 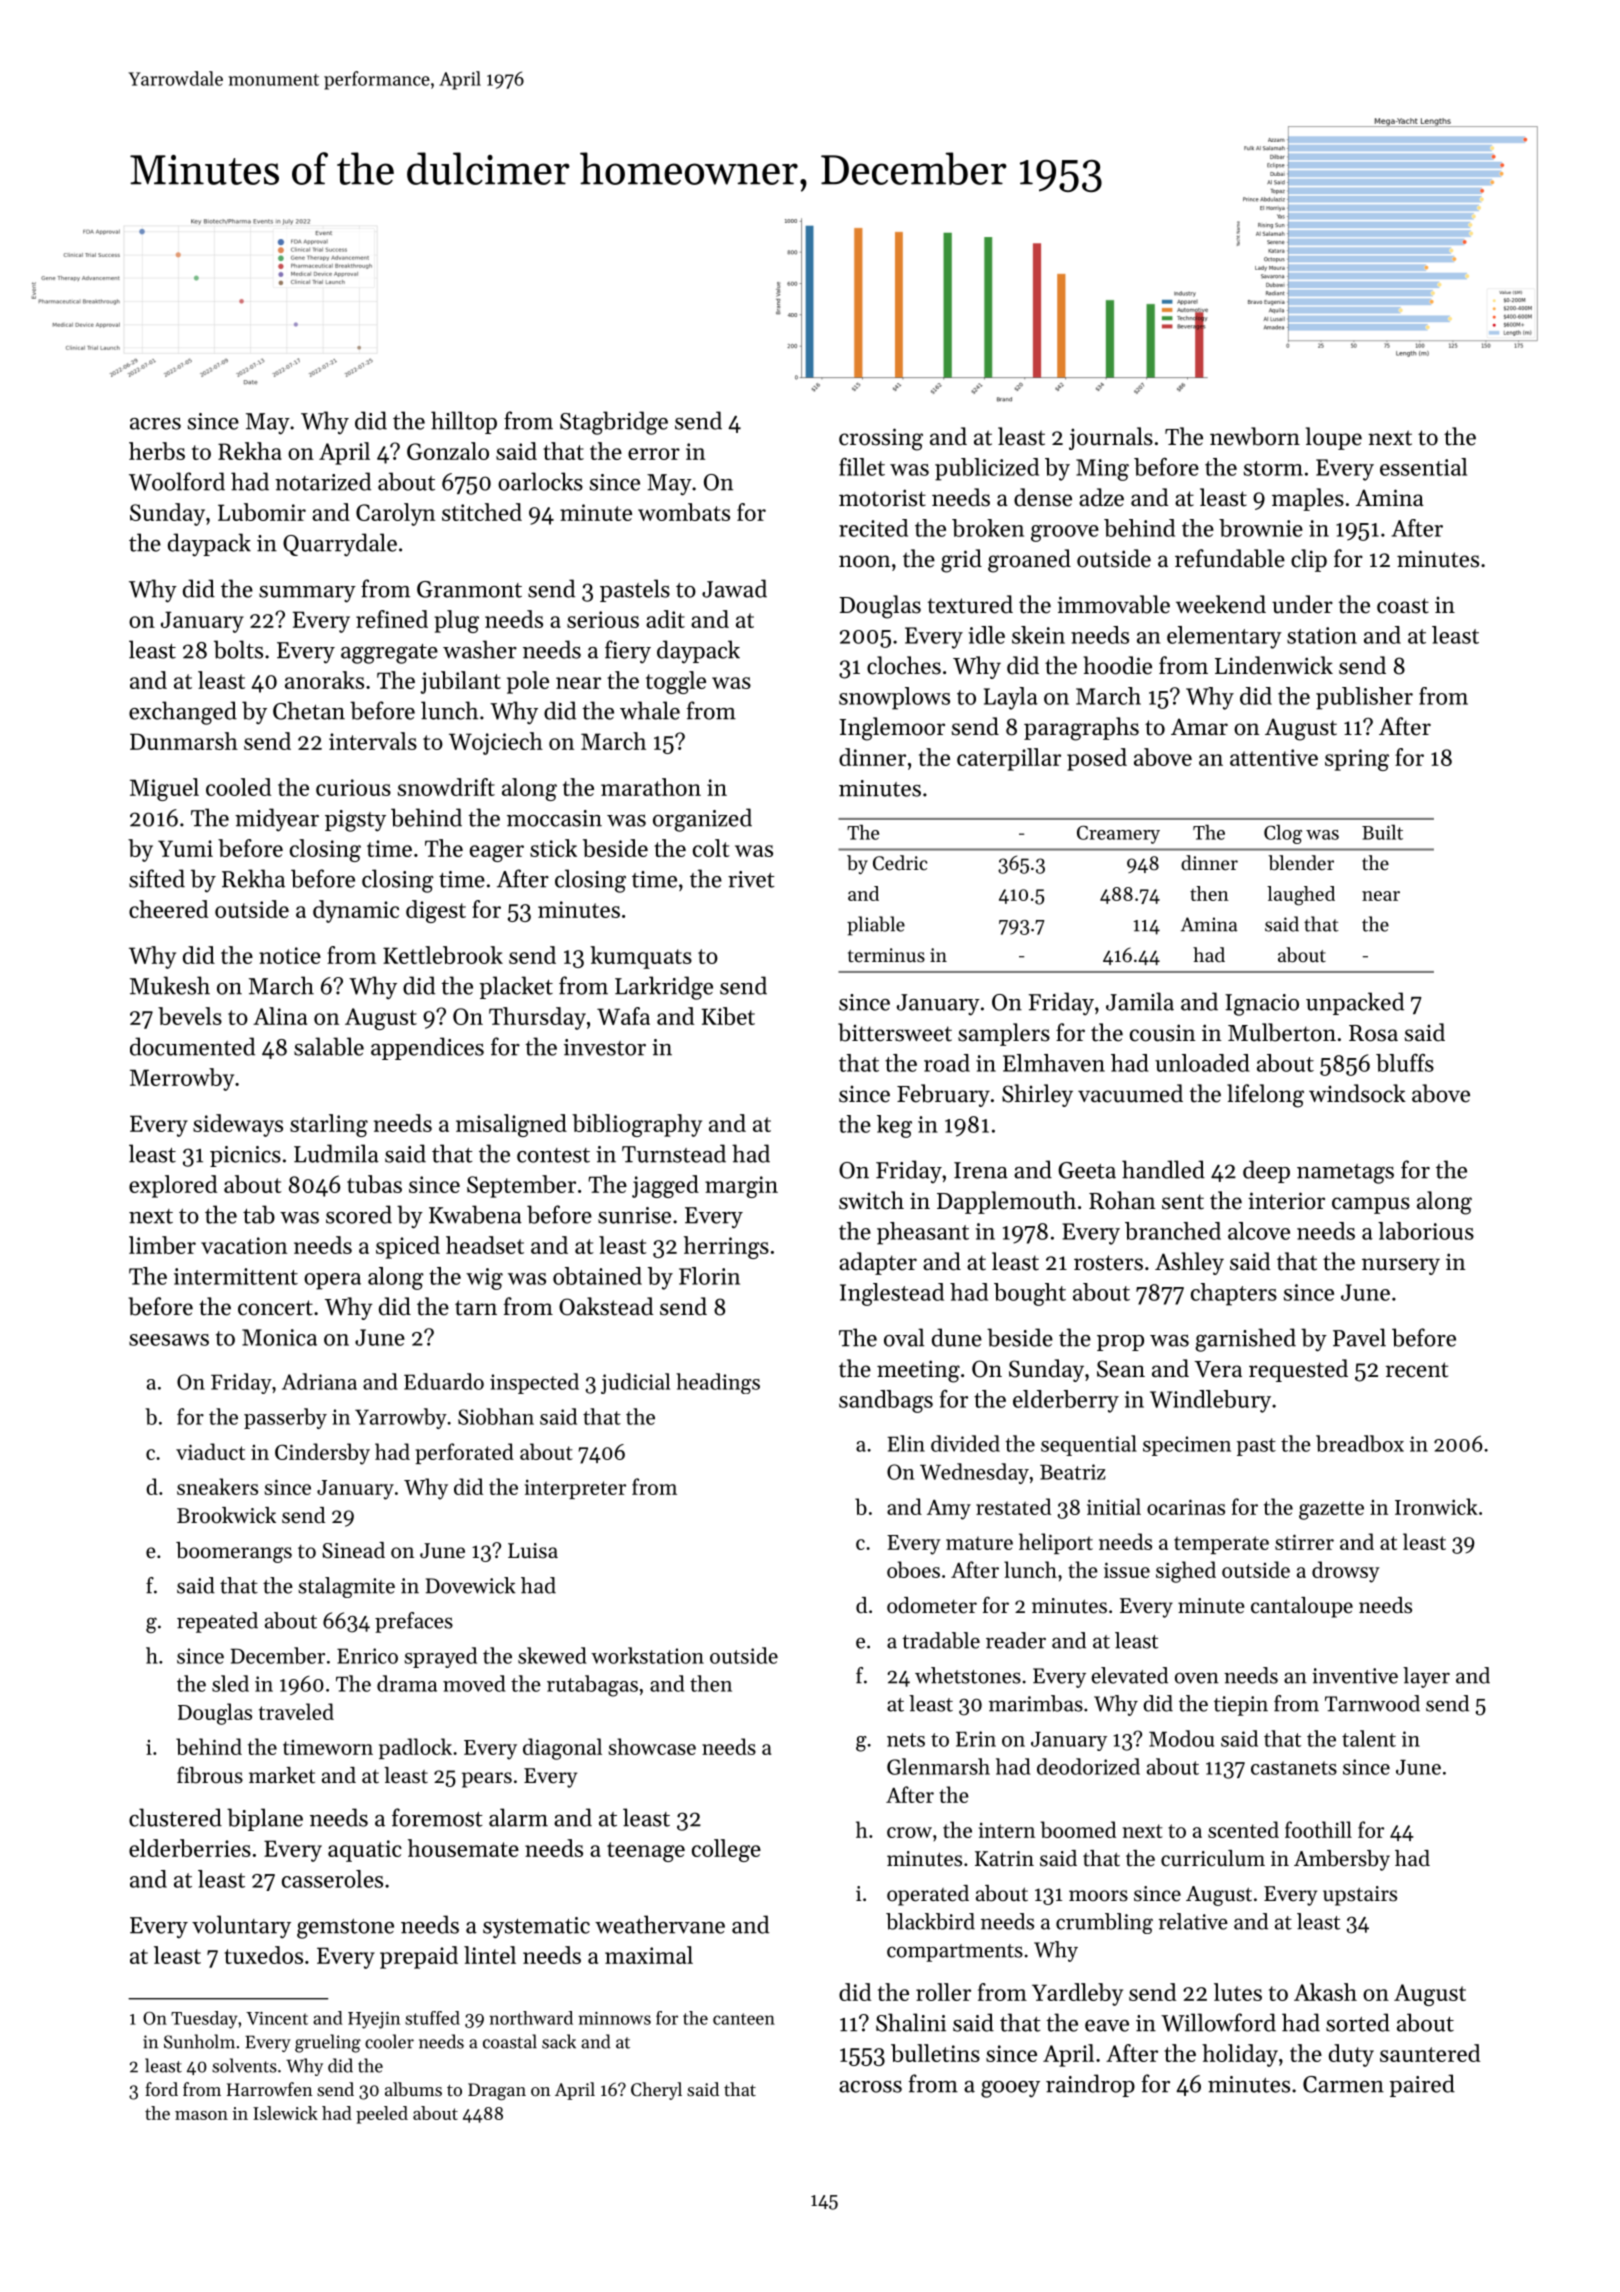 I want to click on Turnstead, so click(x=674, y=1153).
